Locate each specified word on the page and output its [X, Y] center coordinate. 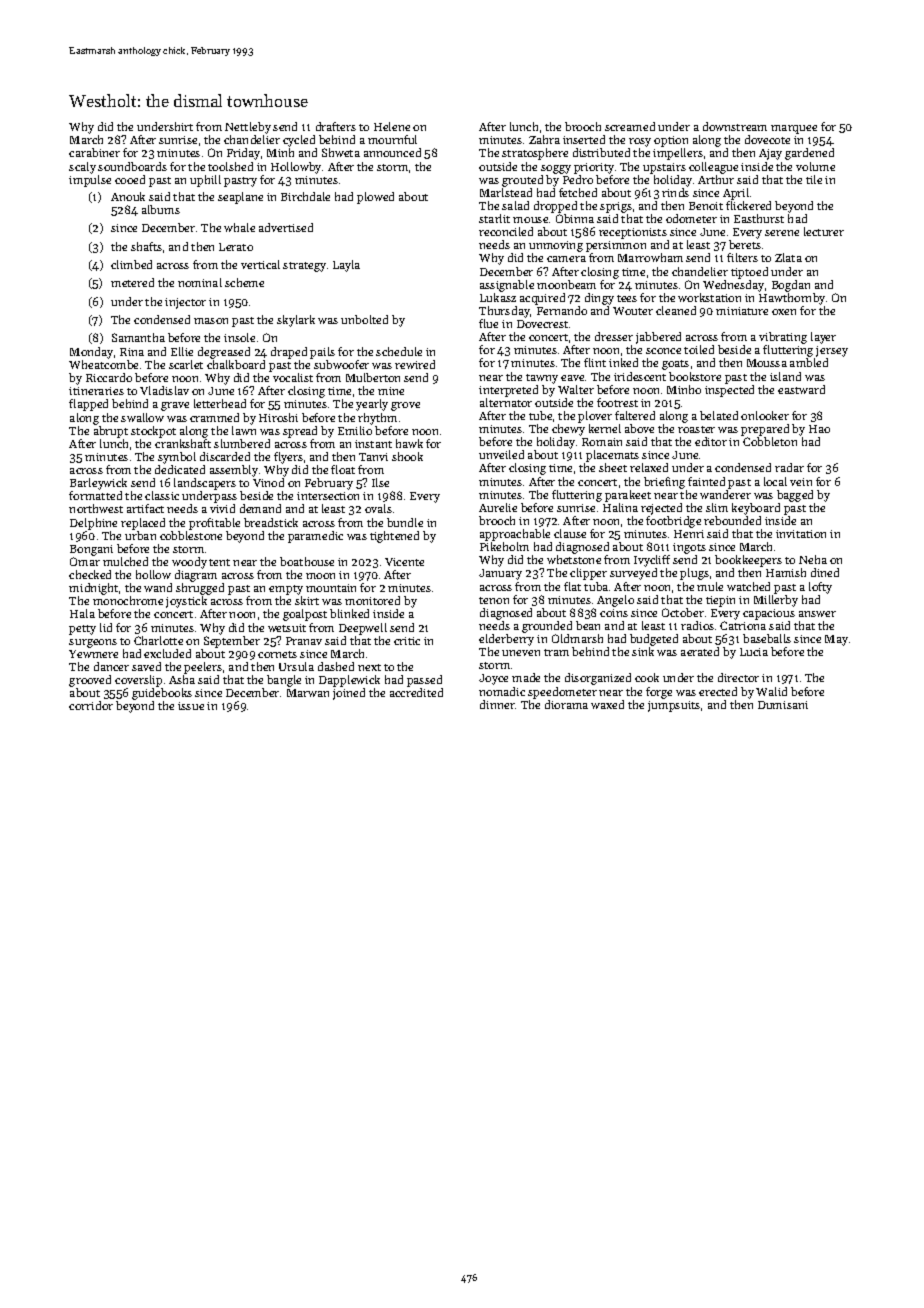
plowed [375, 198]
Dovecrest [542, 324]
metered [132, 282]
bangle [284, 681]
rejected [661, 509]
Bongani [91, 550]
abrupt [111, 432]
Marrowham [650, 257]
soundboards [132, 166]
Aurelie [498, 507]
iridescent [640, 376]
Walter [576, 389]
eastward [801, 389]
